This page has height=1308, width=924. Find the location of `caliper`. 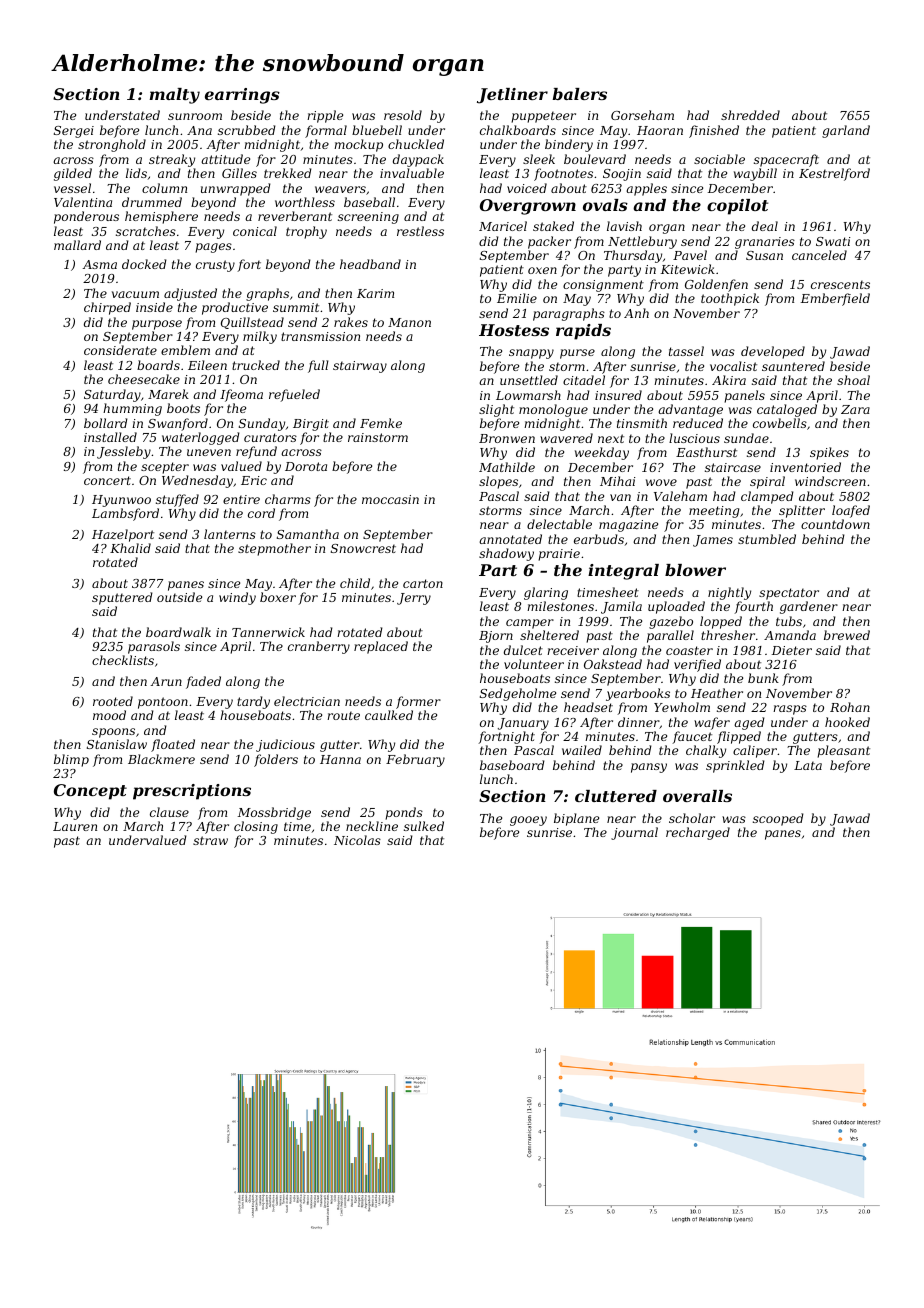

caliper is located at coordinates (755, 751).
